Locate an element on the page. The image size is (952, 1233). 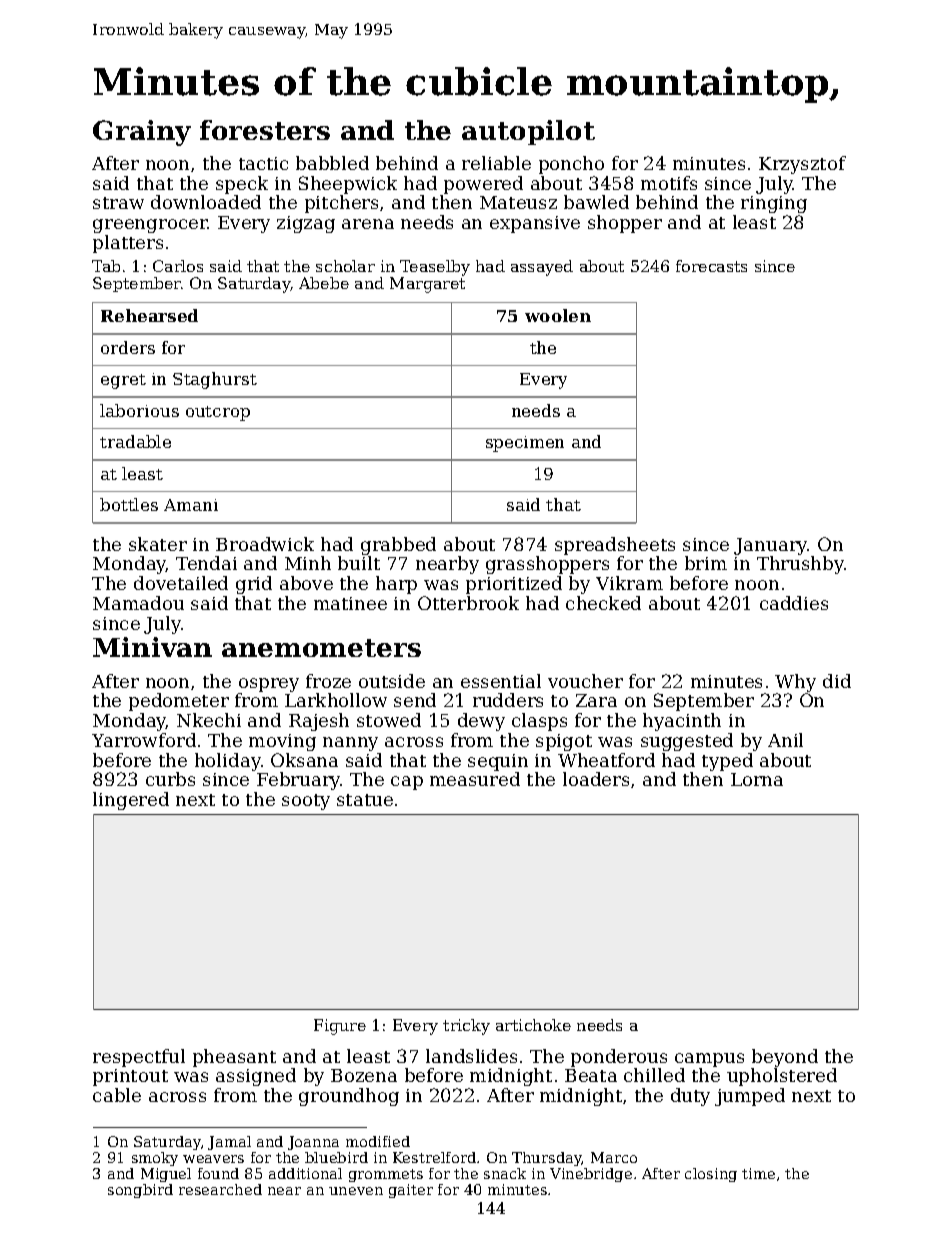
measured is located at coordinates (475, 779).
